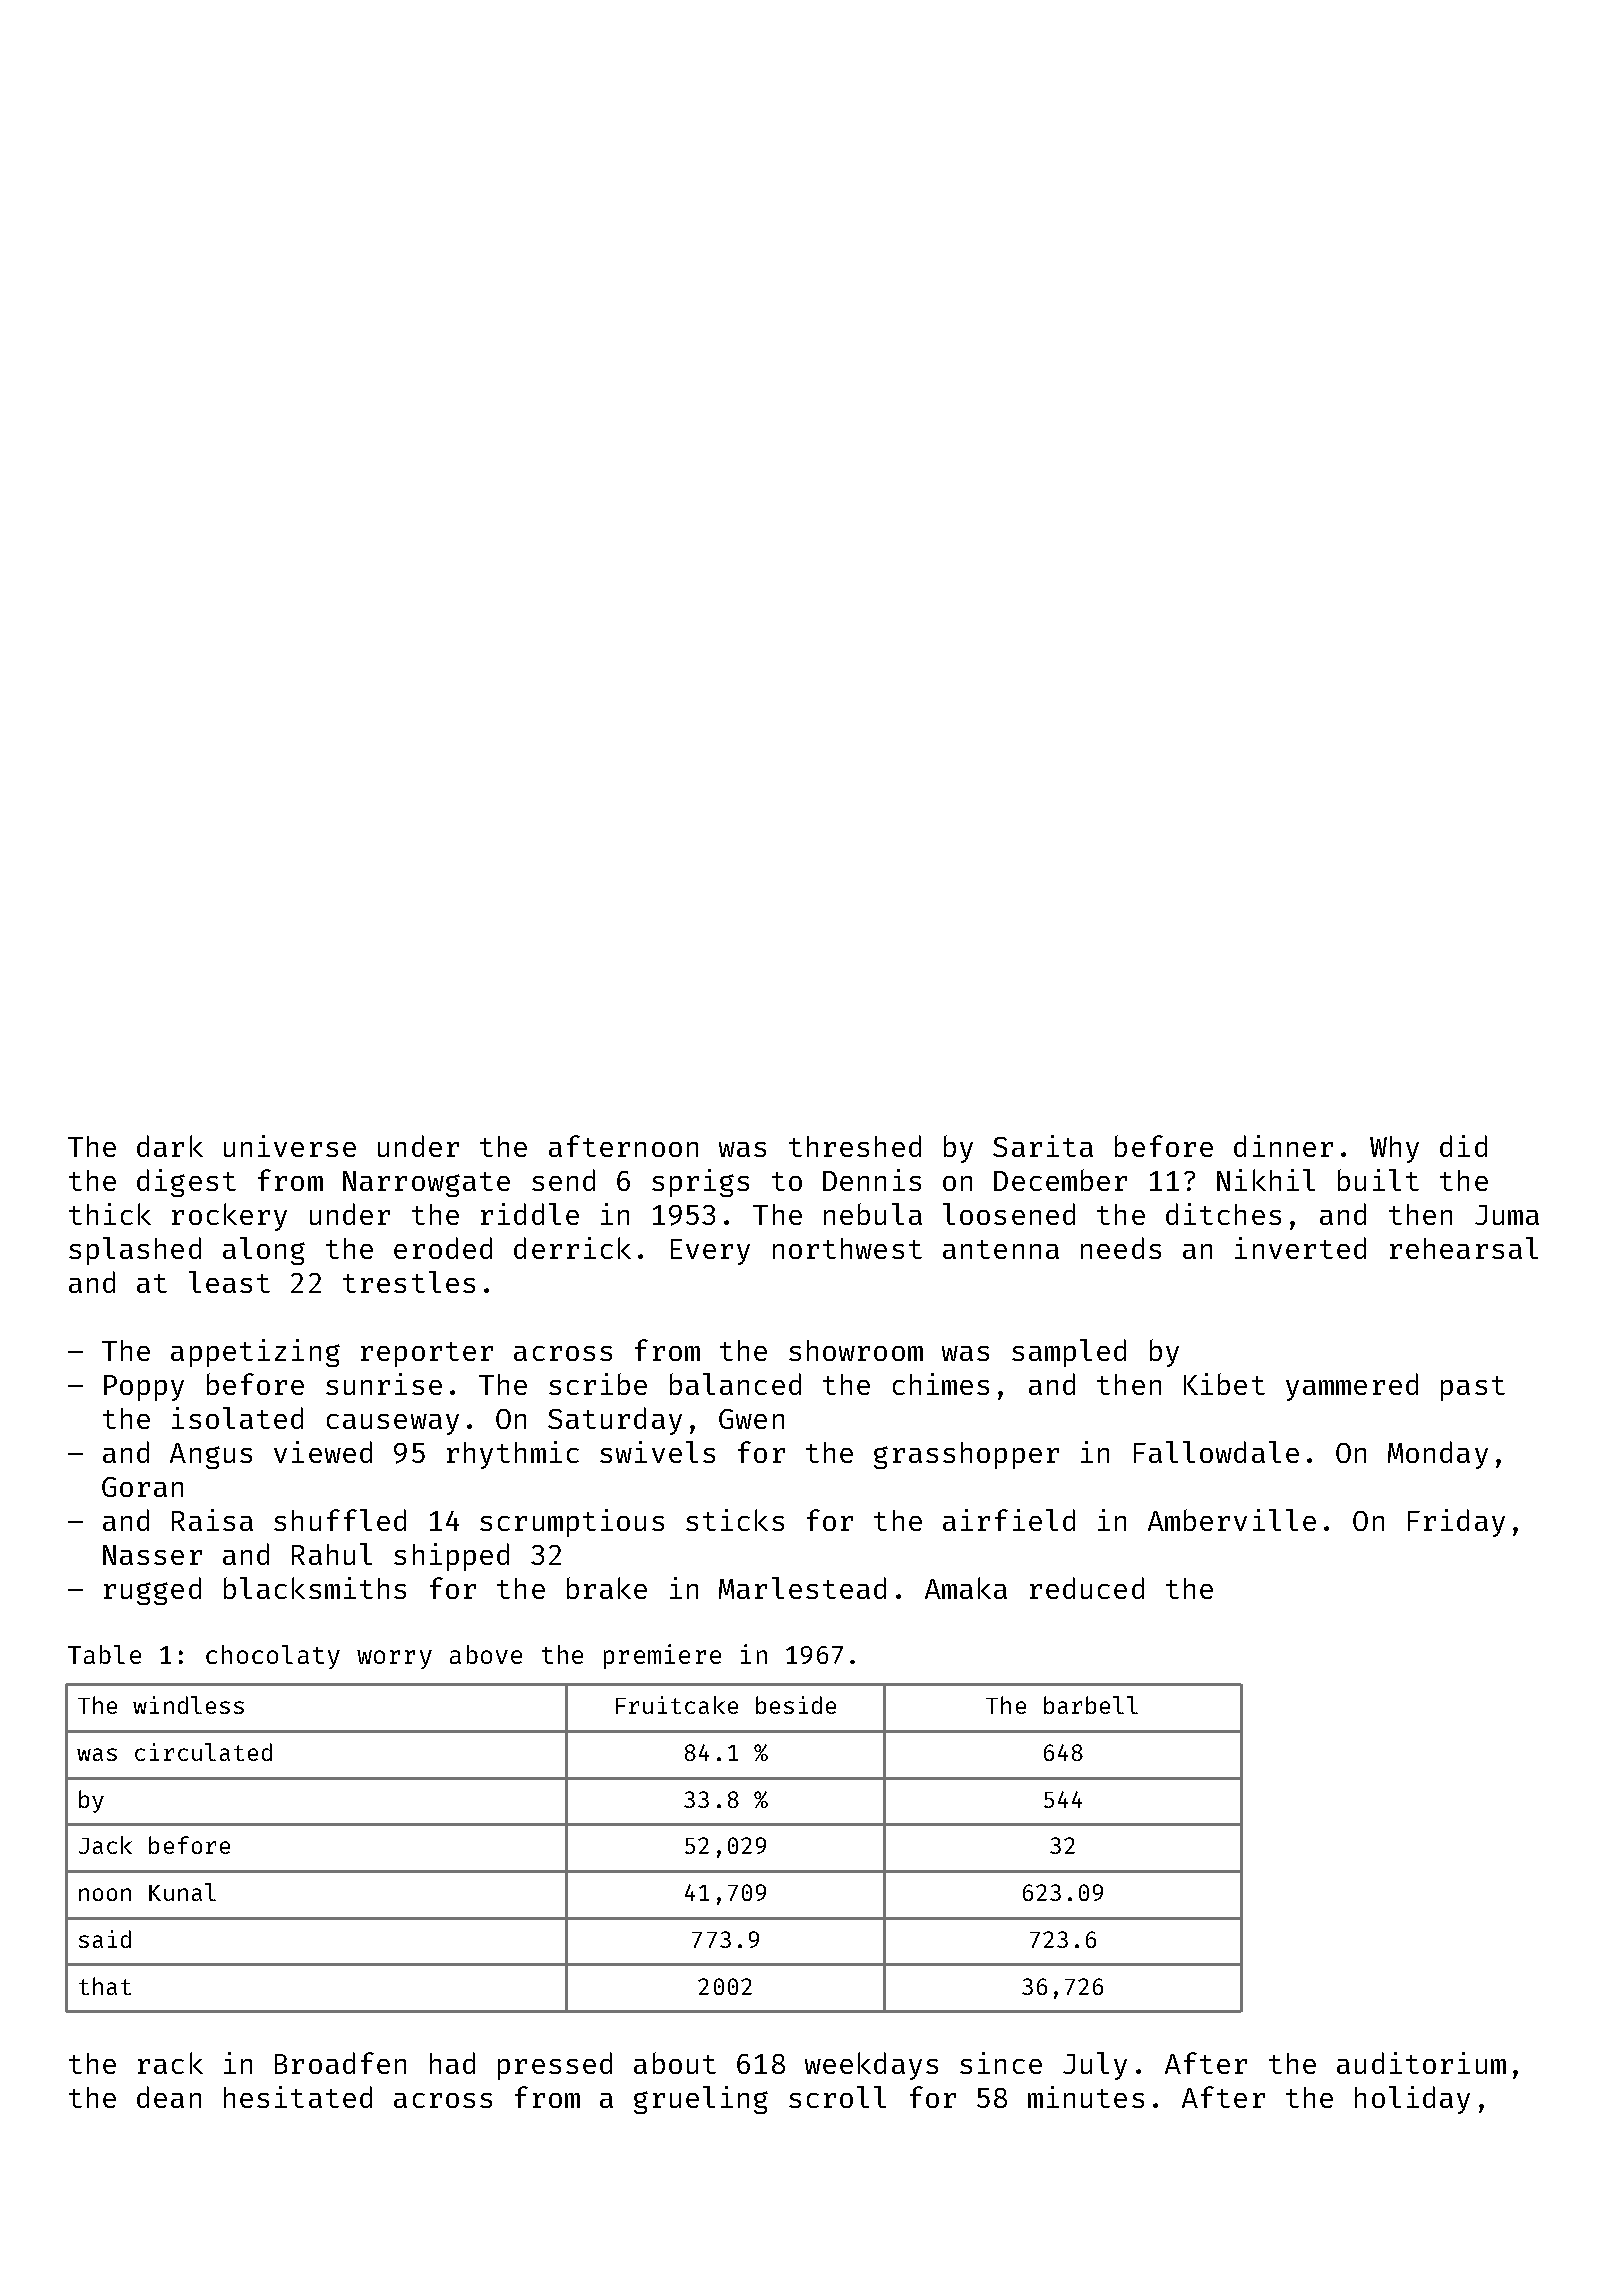 Image resolution: width=1620 pixels, height=2292 pixels. Describe the element at coordinates (710, 1252) in the screenshot. I see `Every` at that location.
